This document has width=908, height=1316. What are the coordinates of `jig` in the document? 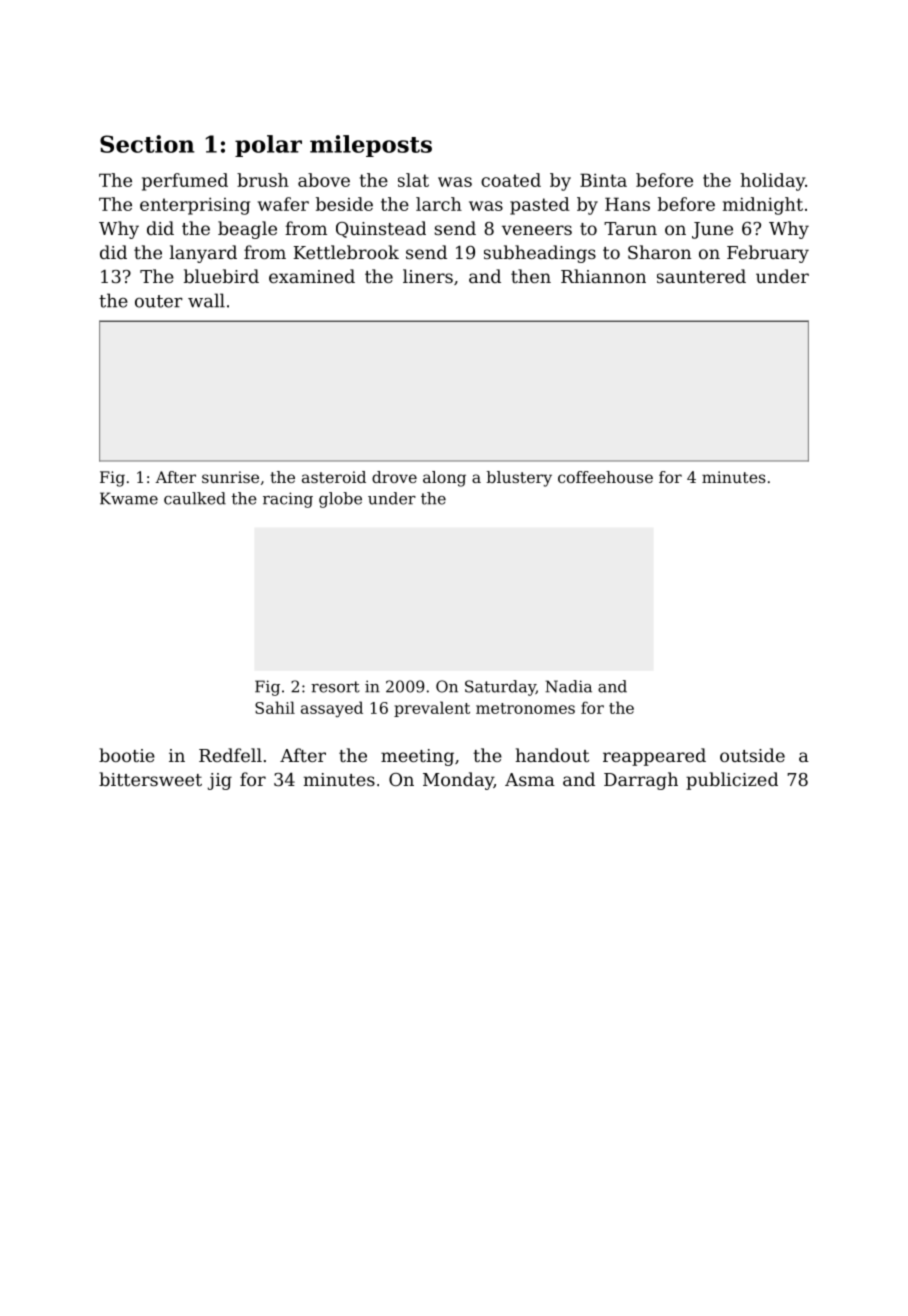 It's located at (220, 781).
